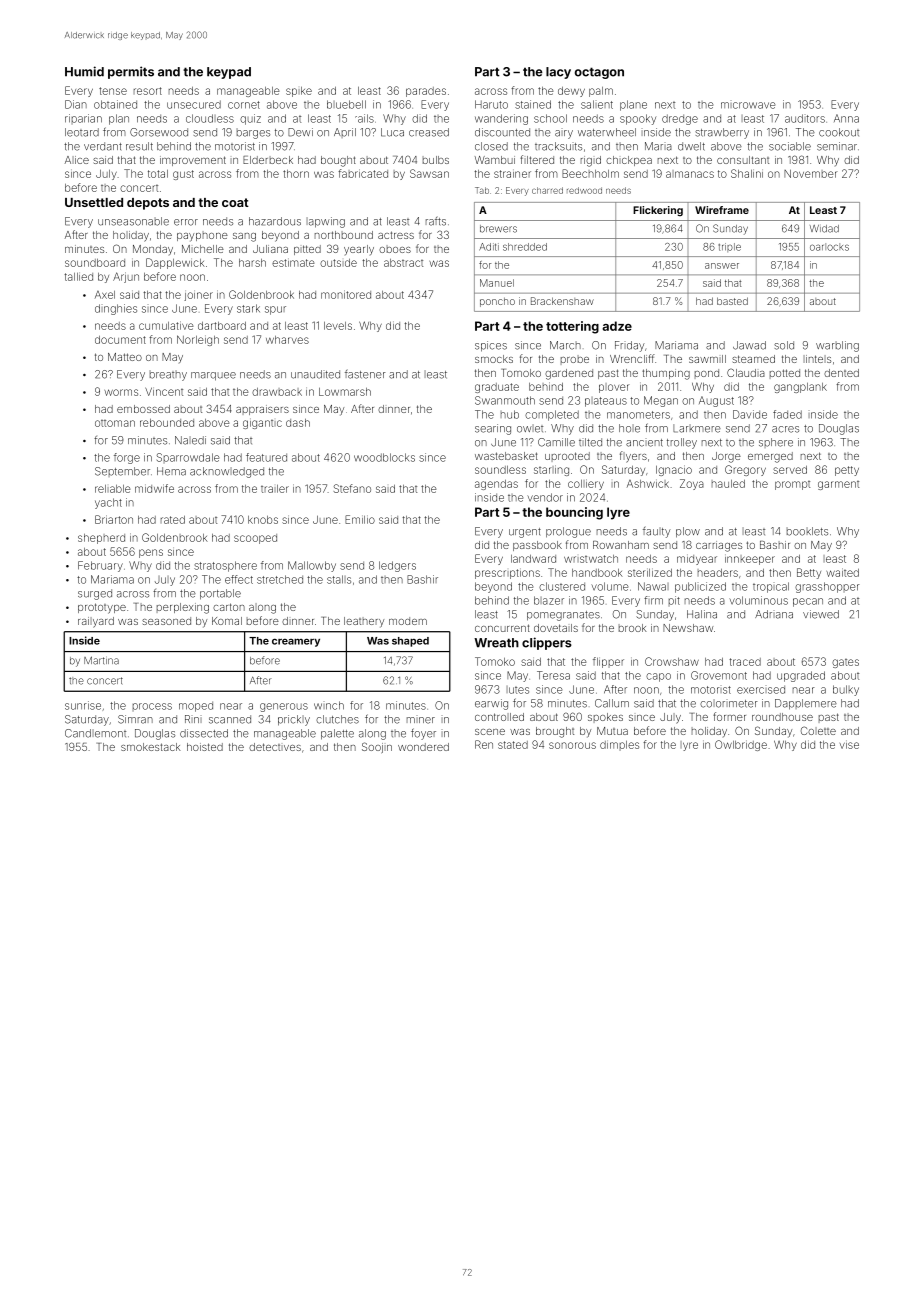 The width and height of the screenshot is (924, 1308). Describe the element at coordinates (617, 326) in the screenshot. I see `adze` at that location.
